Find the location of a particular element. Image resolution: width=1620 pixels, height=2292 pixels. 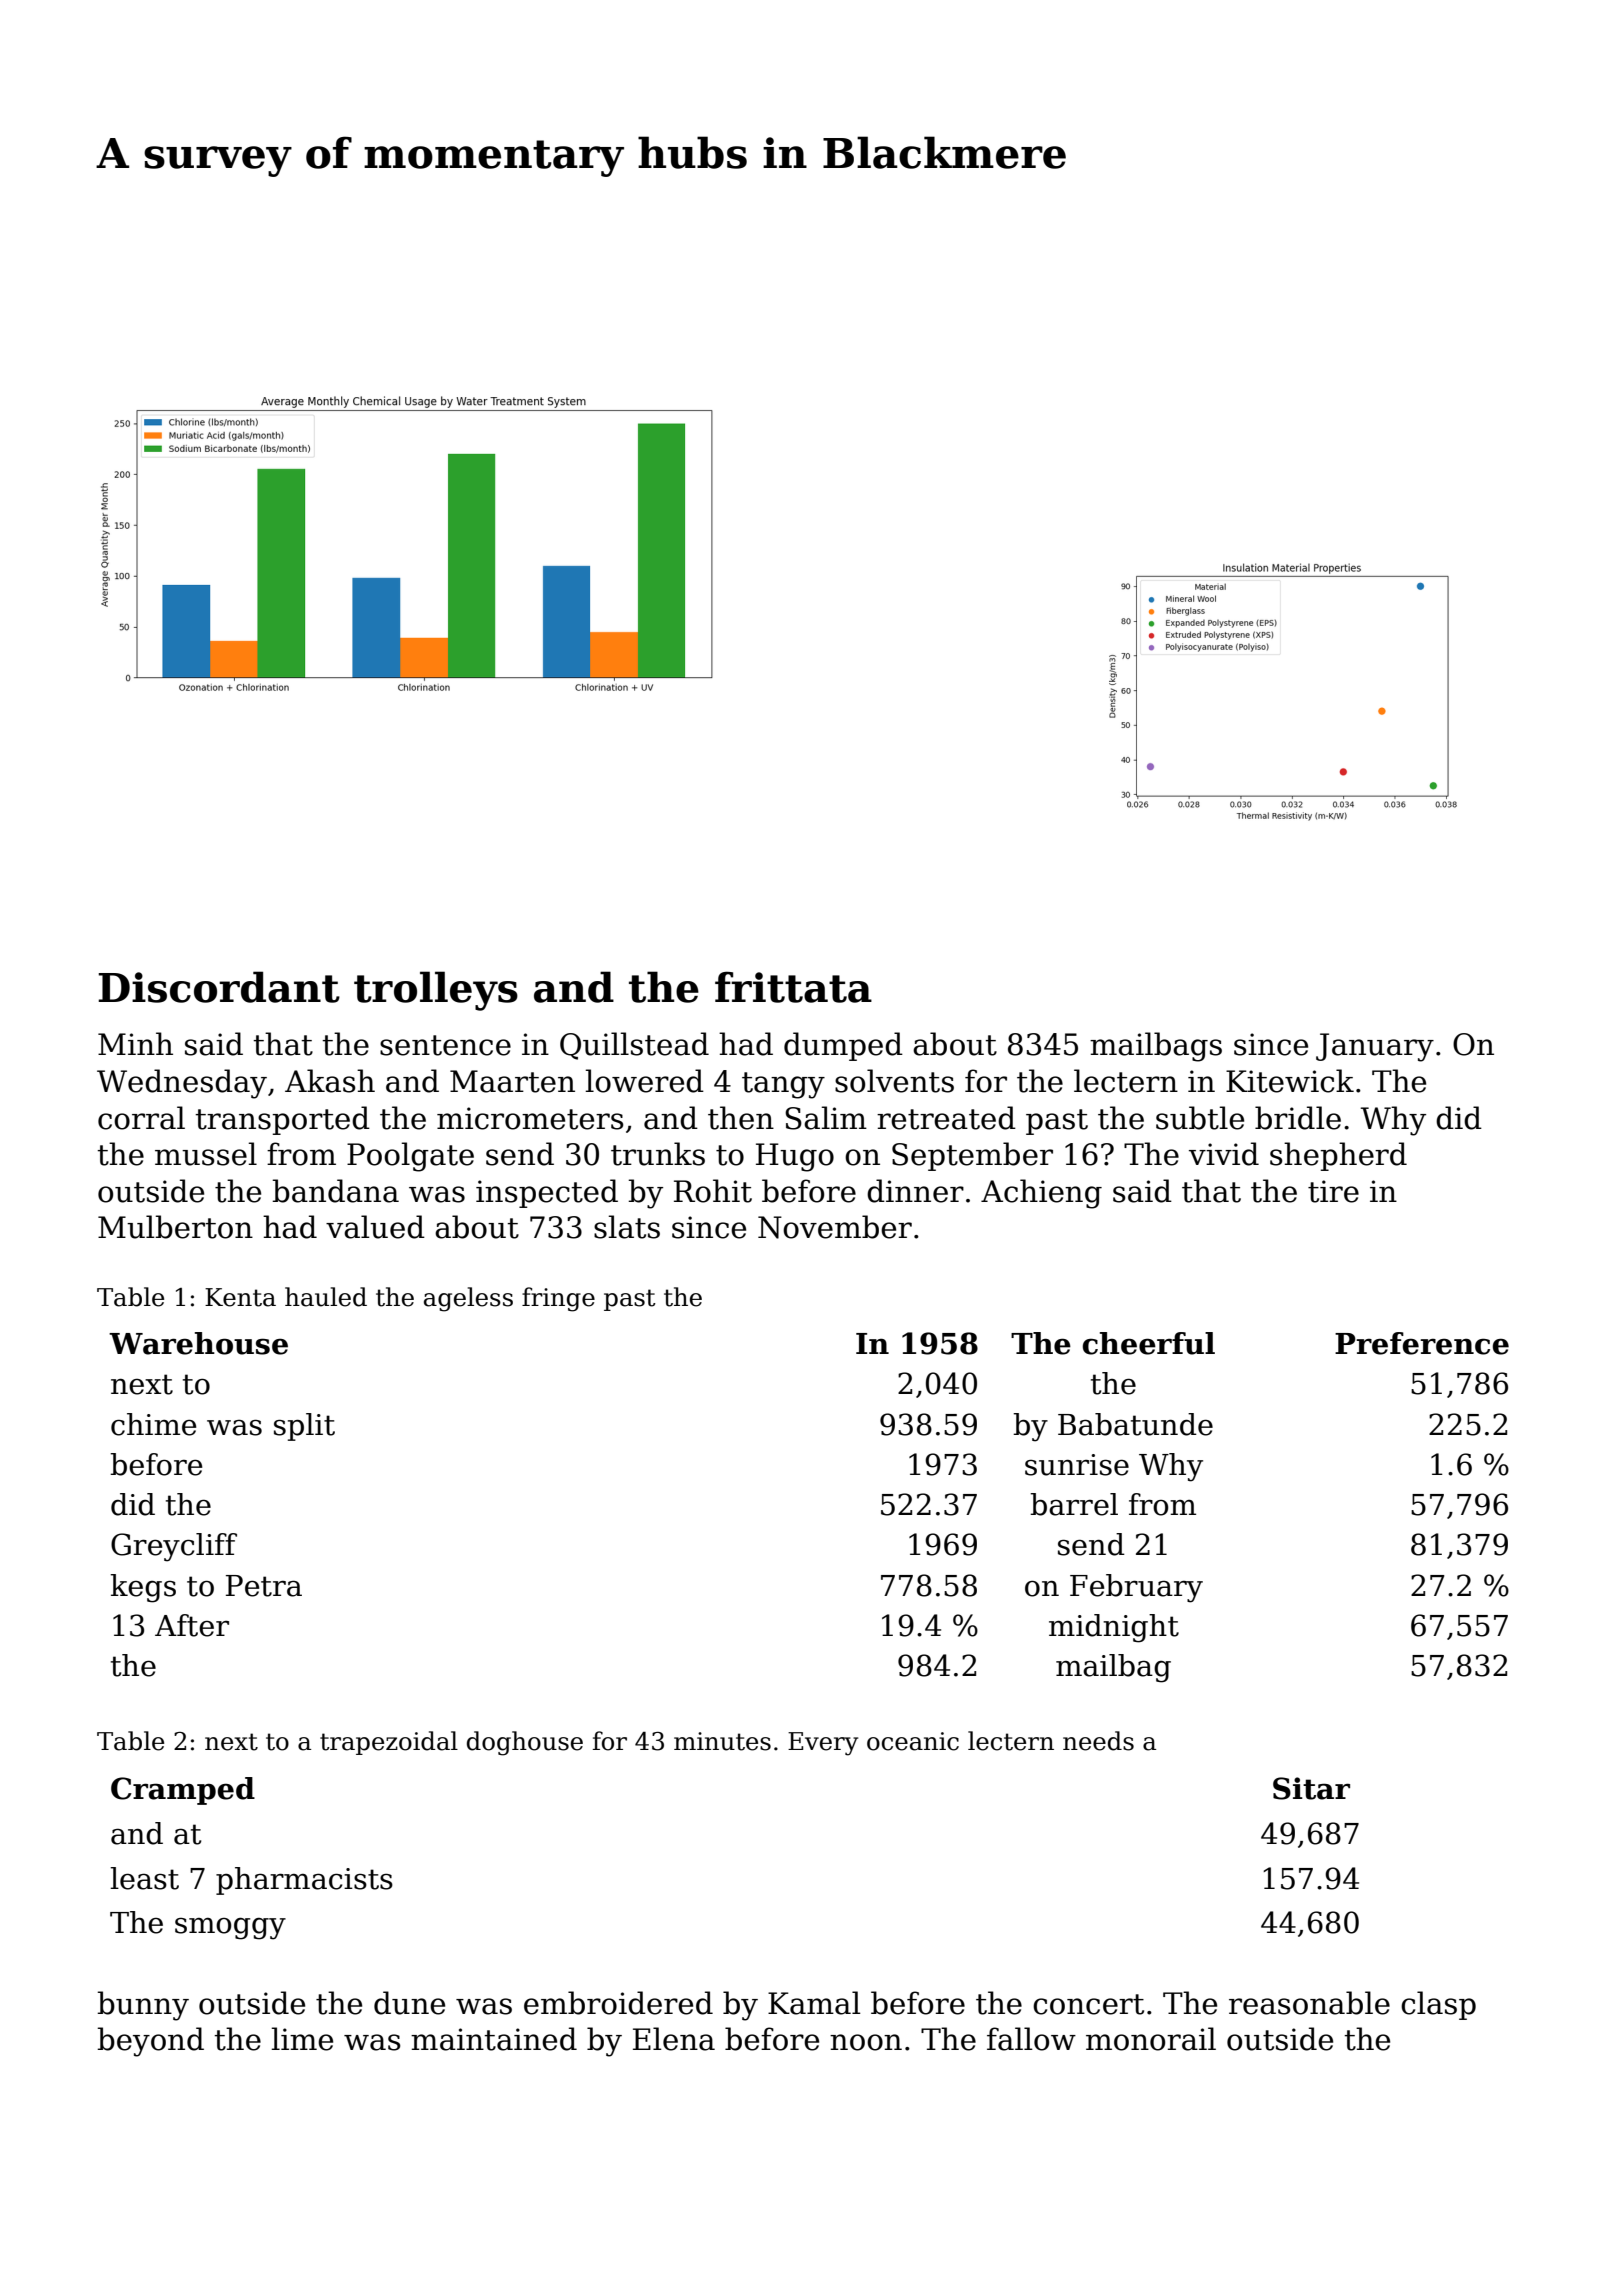

least is located at coordinates (144, 1878).
